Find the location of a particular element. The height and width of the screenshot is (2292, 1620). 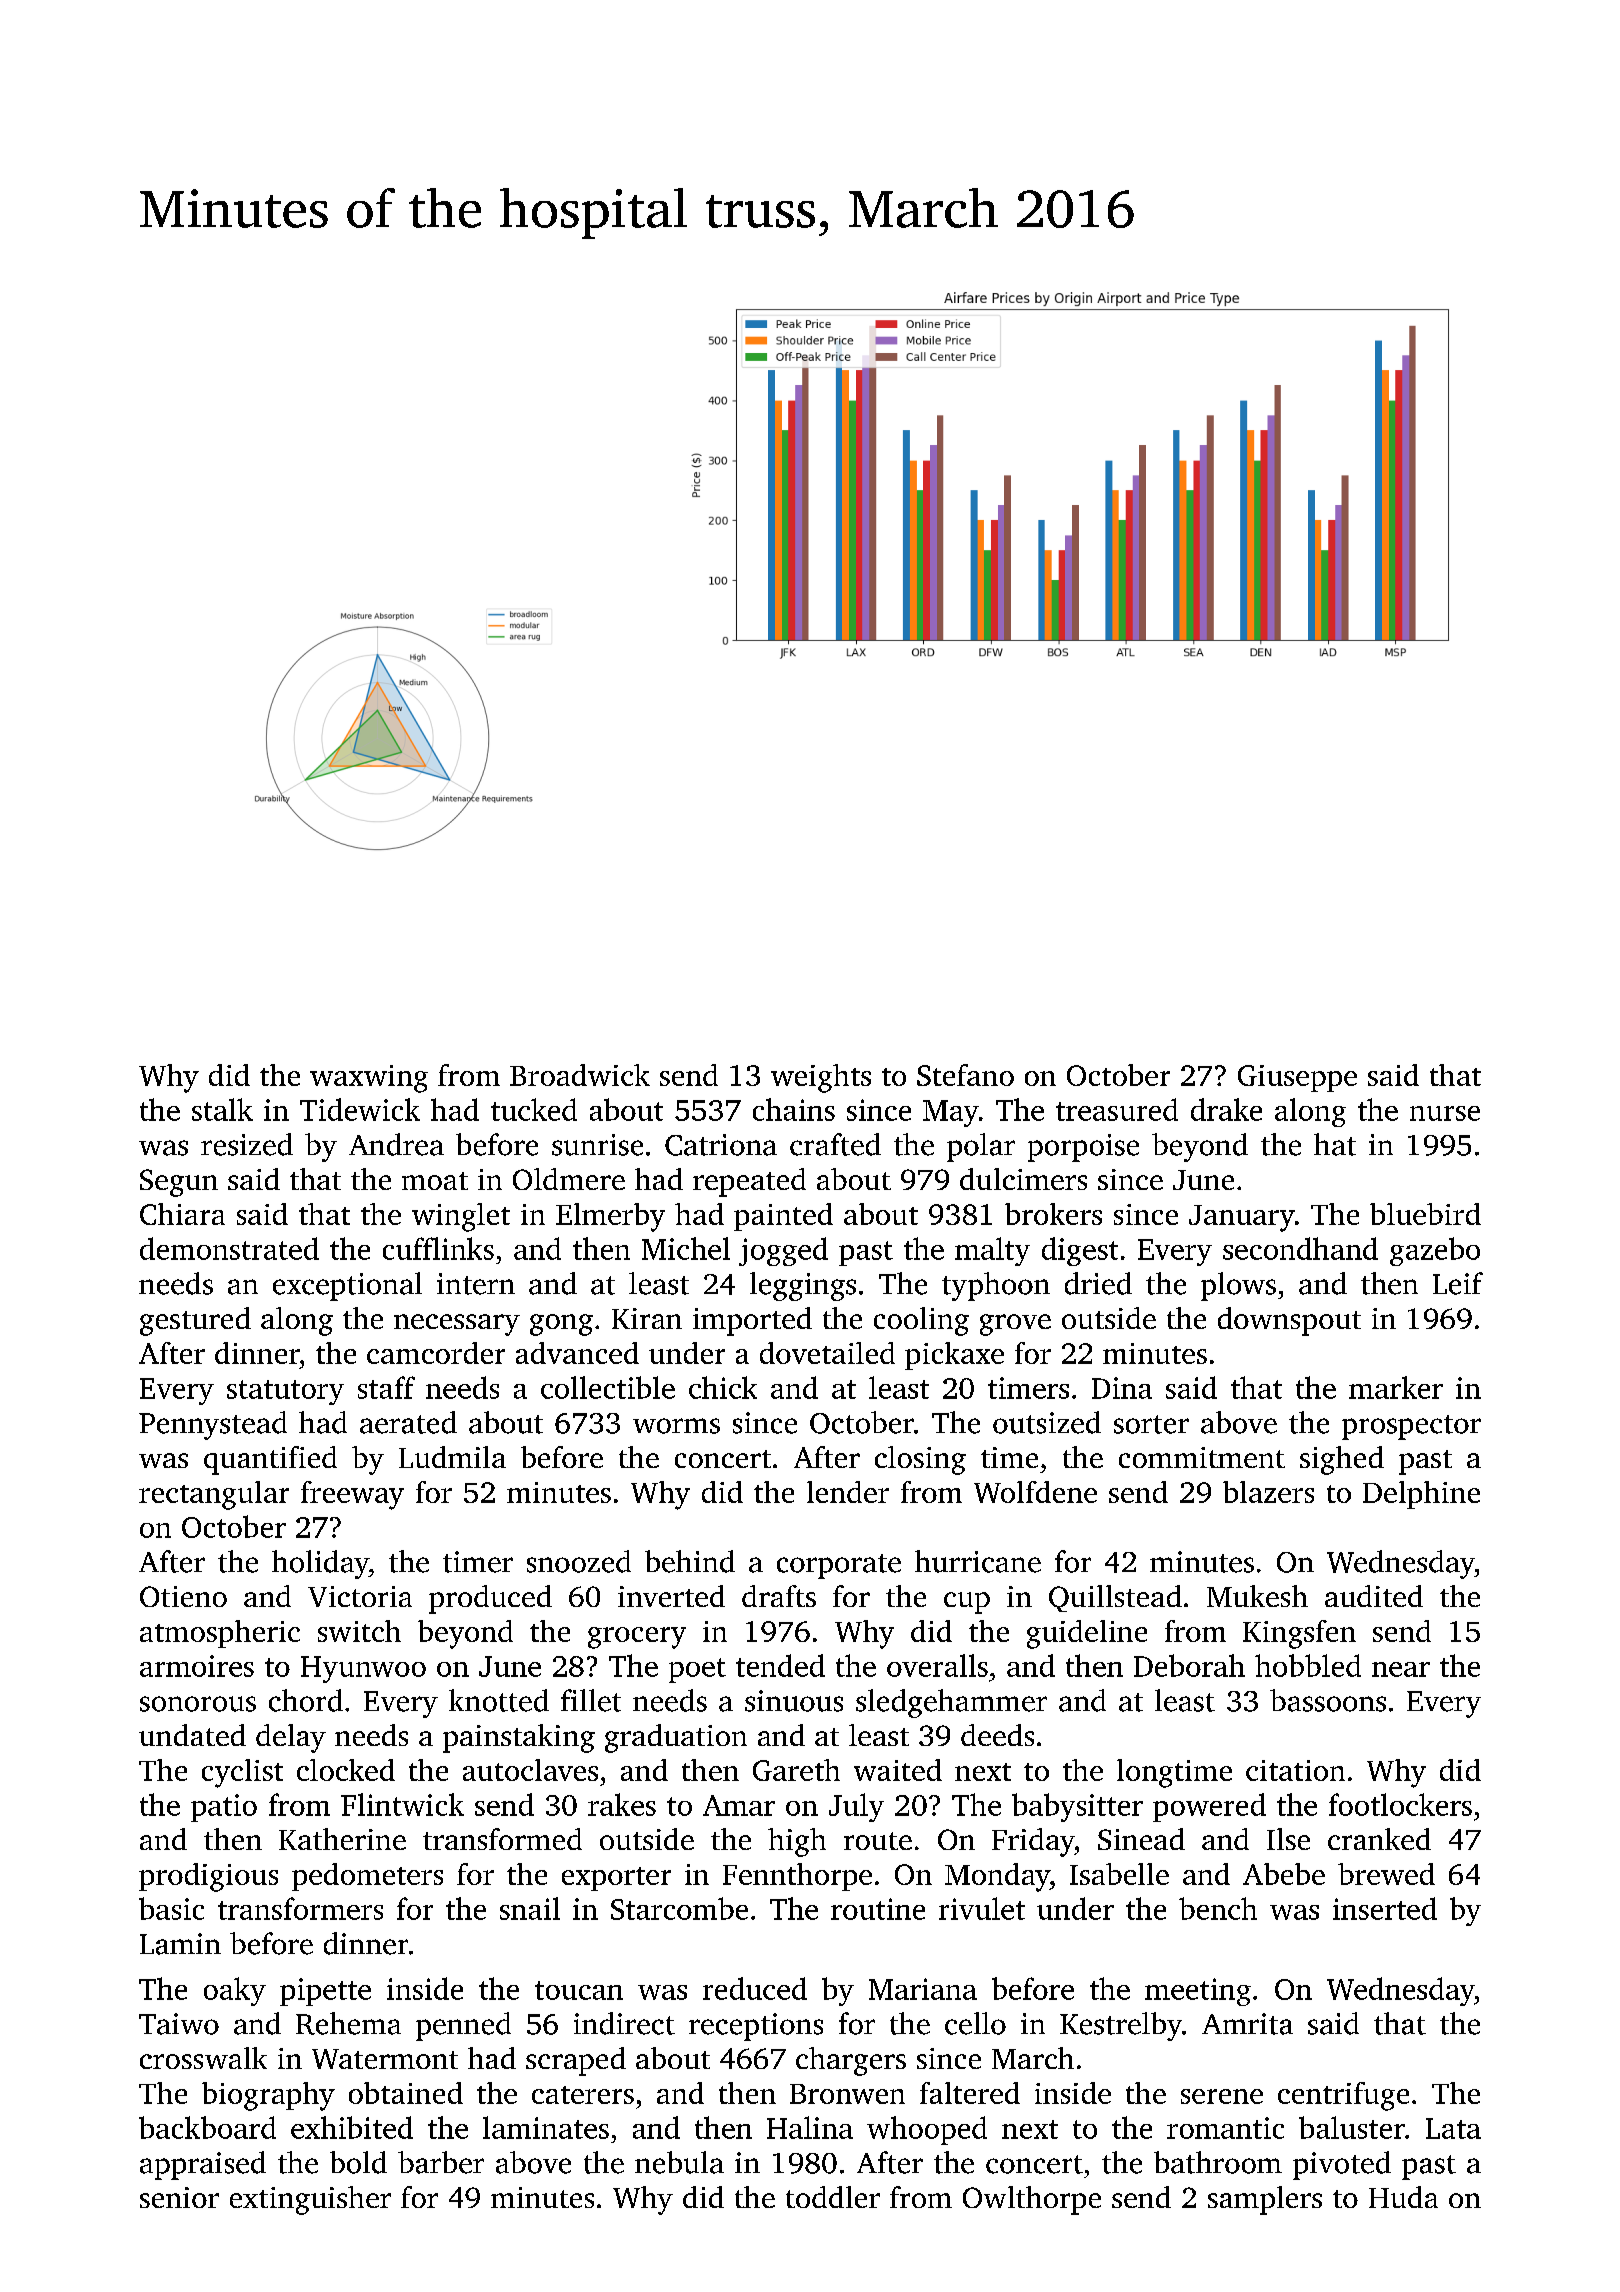

repeated is located at coordinates (749, 1182).
